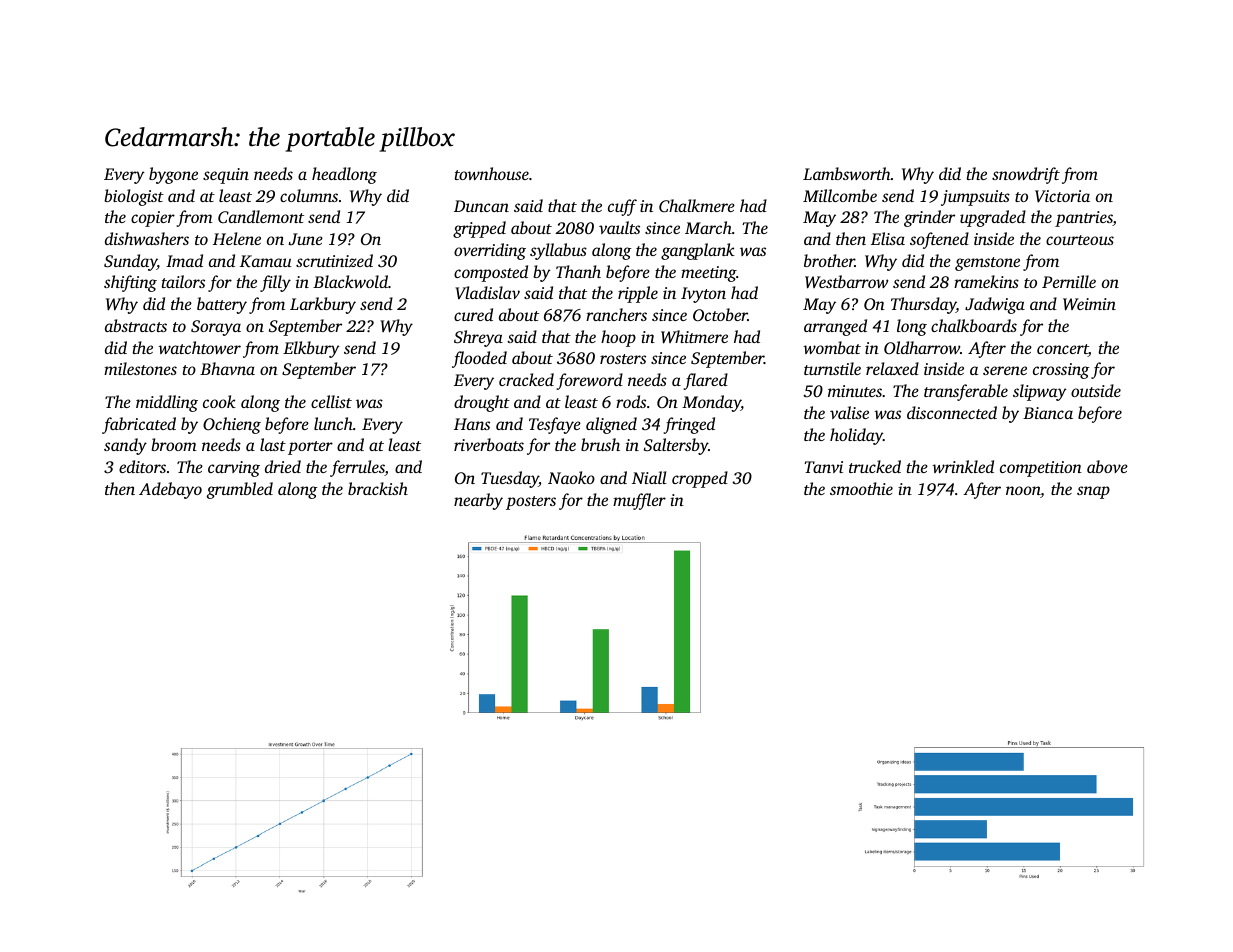 This page has width=1233, height=952. I want to click on snowdrift, so click(1026, 175).
